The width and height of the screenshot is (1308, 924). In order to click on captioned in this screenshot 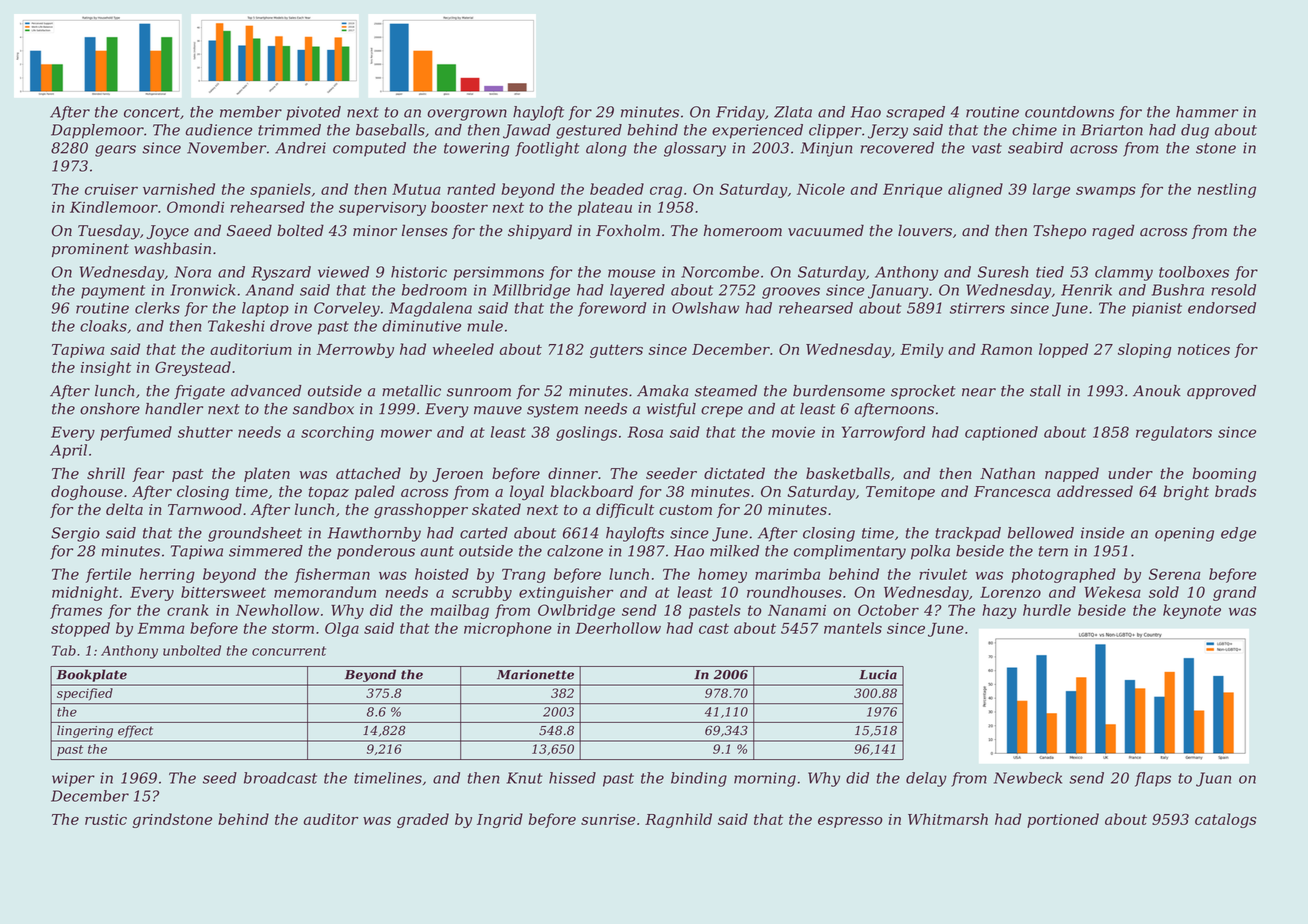, I will do `click(1001, 433)`.
